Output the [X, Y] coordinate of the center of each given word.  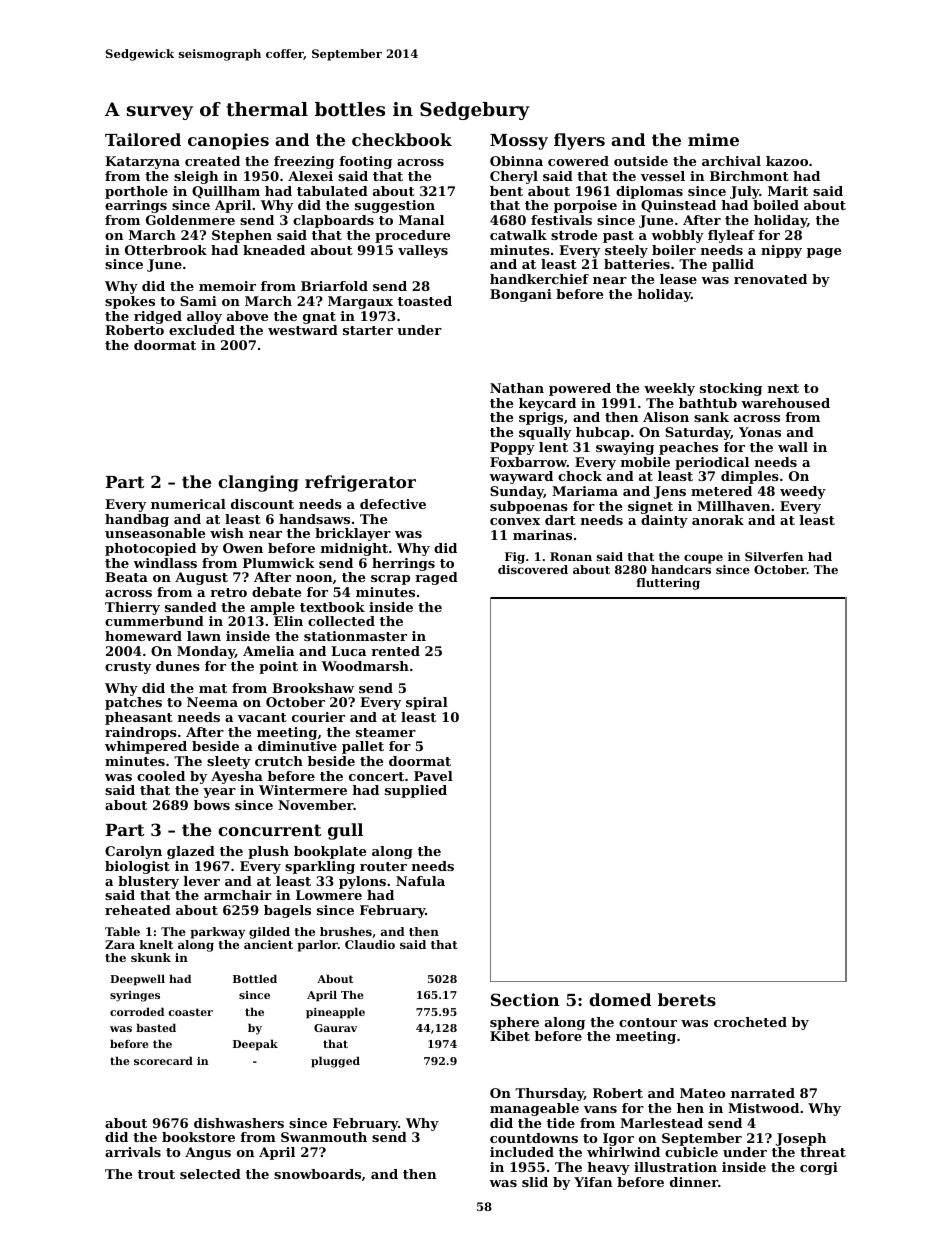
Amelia [268, 651]
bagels [287, 911]
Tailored [143, 139]
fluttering [668, 584]
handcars [681, 569]
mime [713, 139]
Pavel [433, 776]
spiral [427, 703]
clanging [258, 483]
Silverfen [774, 556]
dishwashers [239, 1123]
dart [560, 520]
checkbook [402, 139]
